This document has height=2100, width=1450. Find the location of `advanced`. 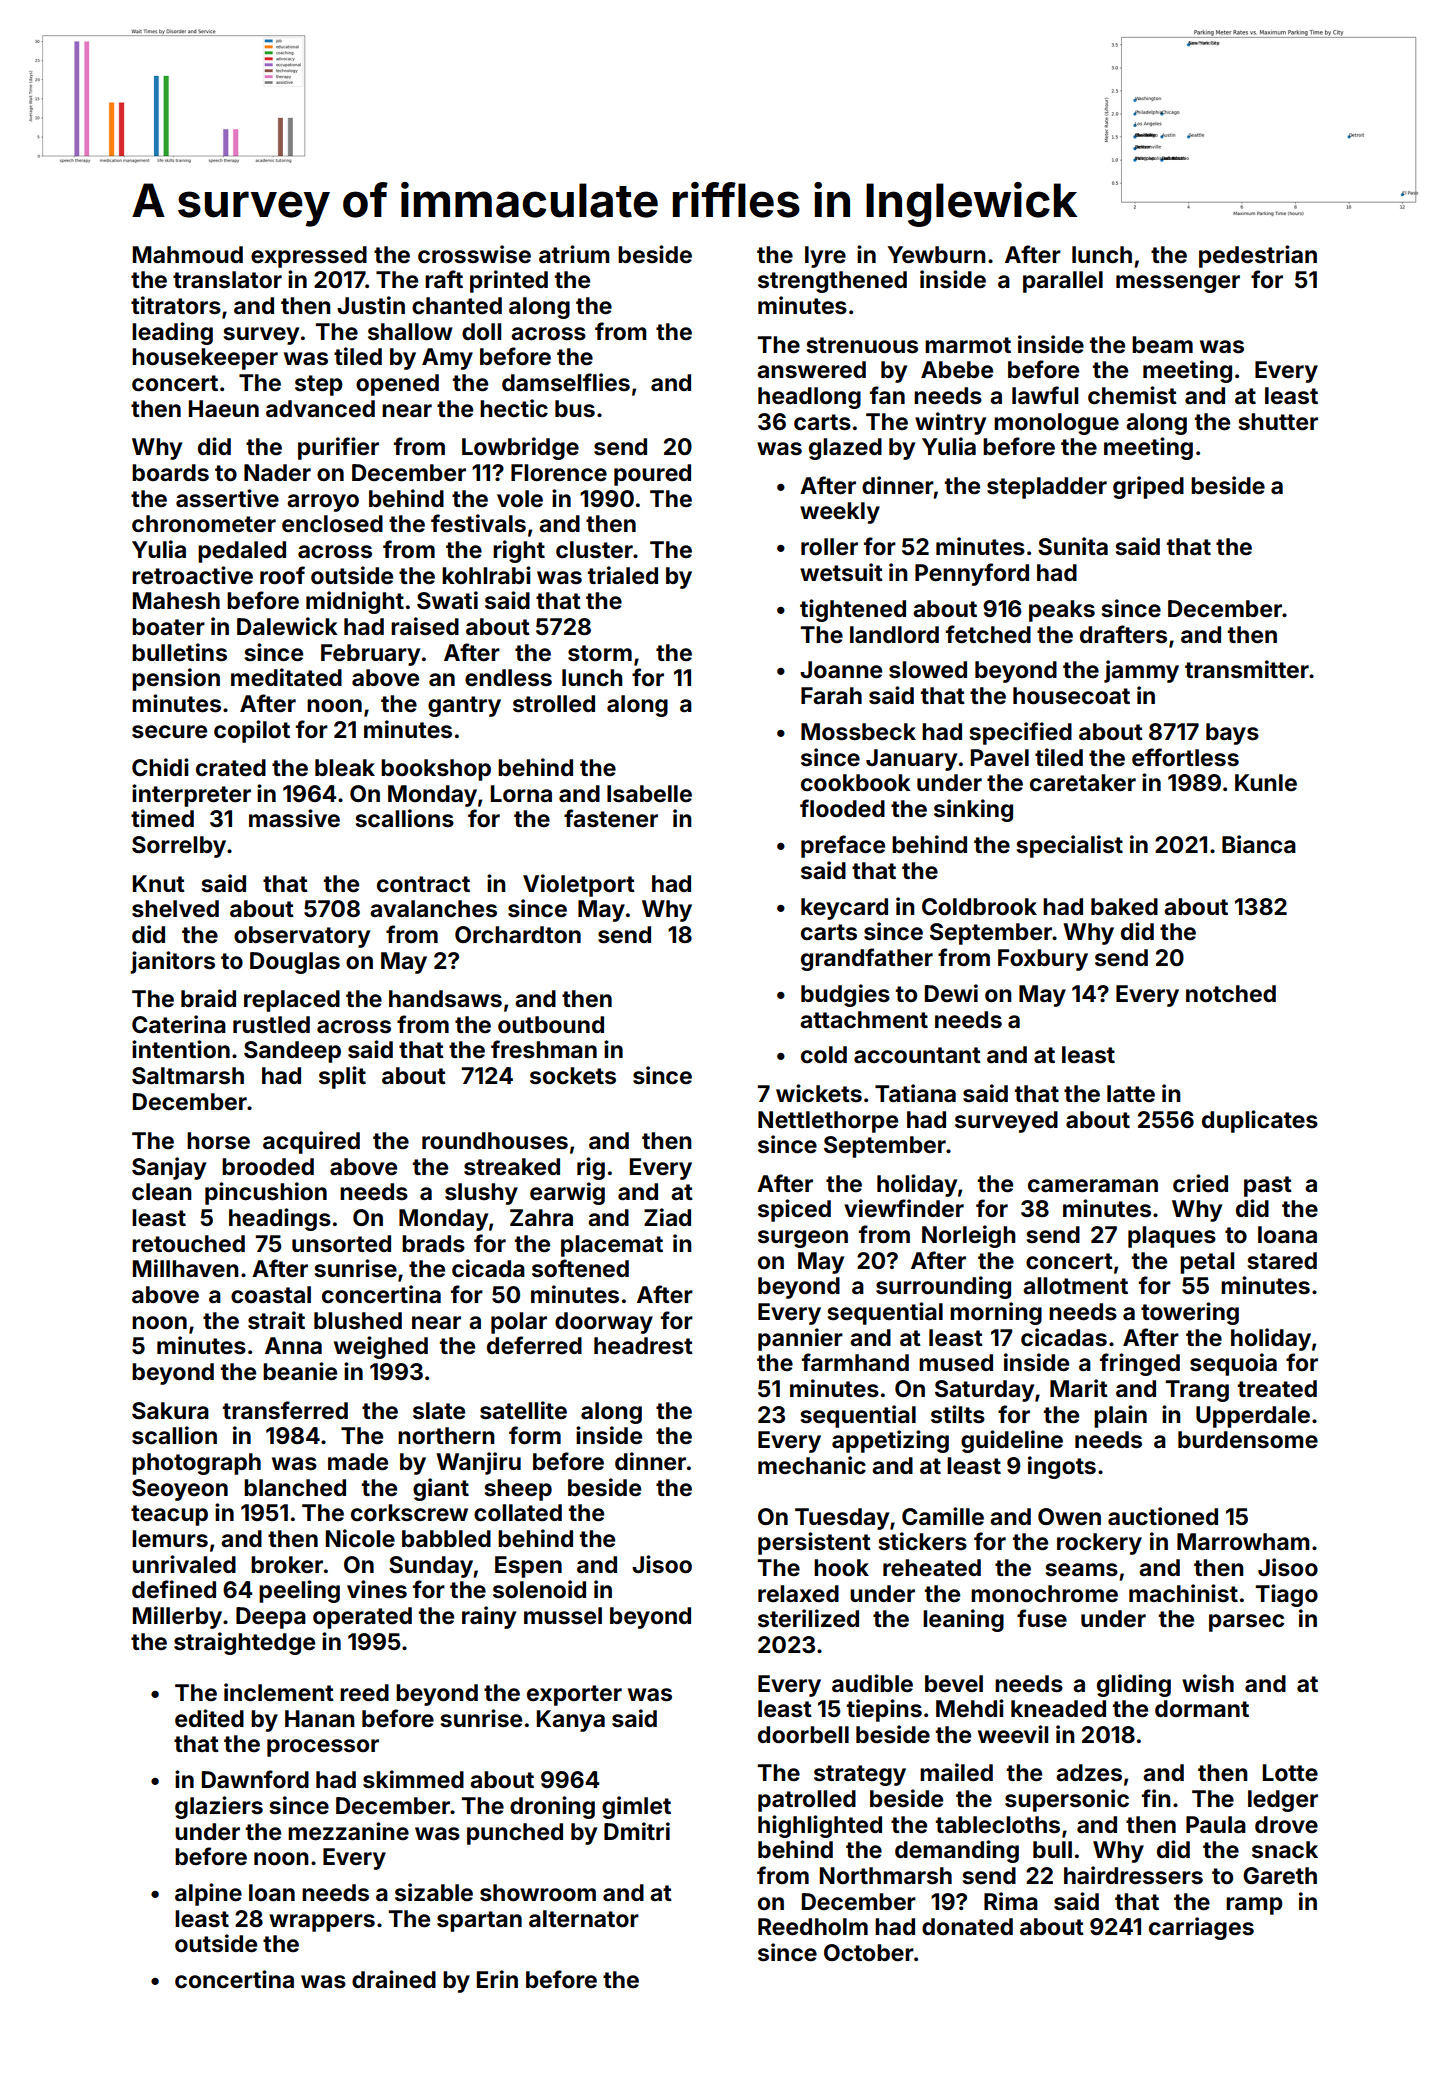

advanced is located at coordinates (320, 409).
